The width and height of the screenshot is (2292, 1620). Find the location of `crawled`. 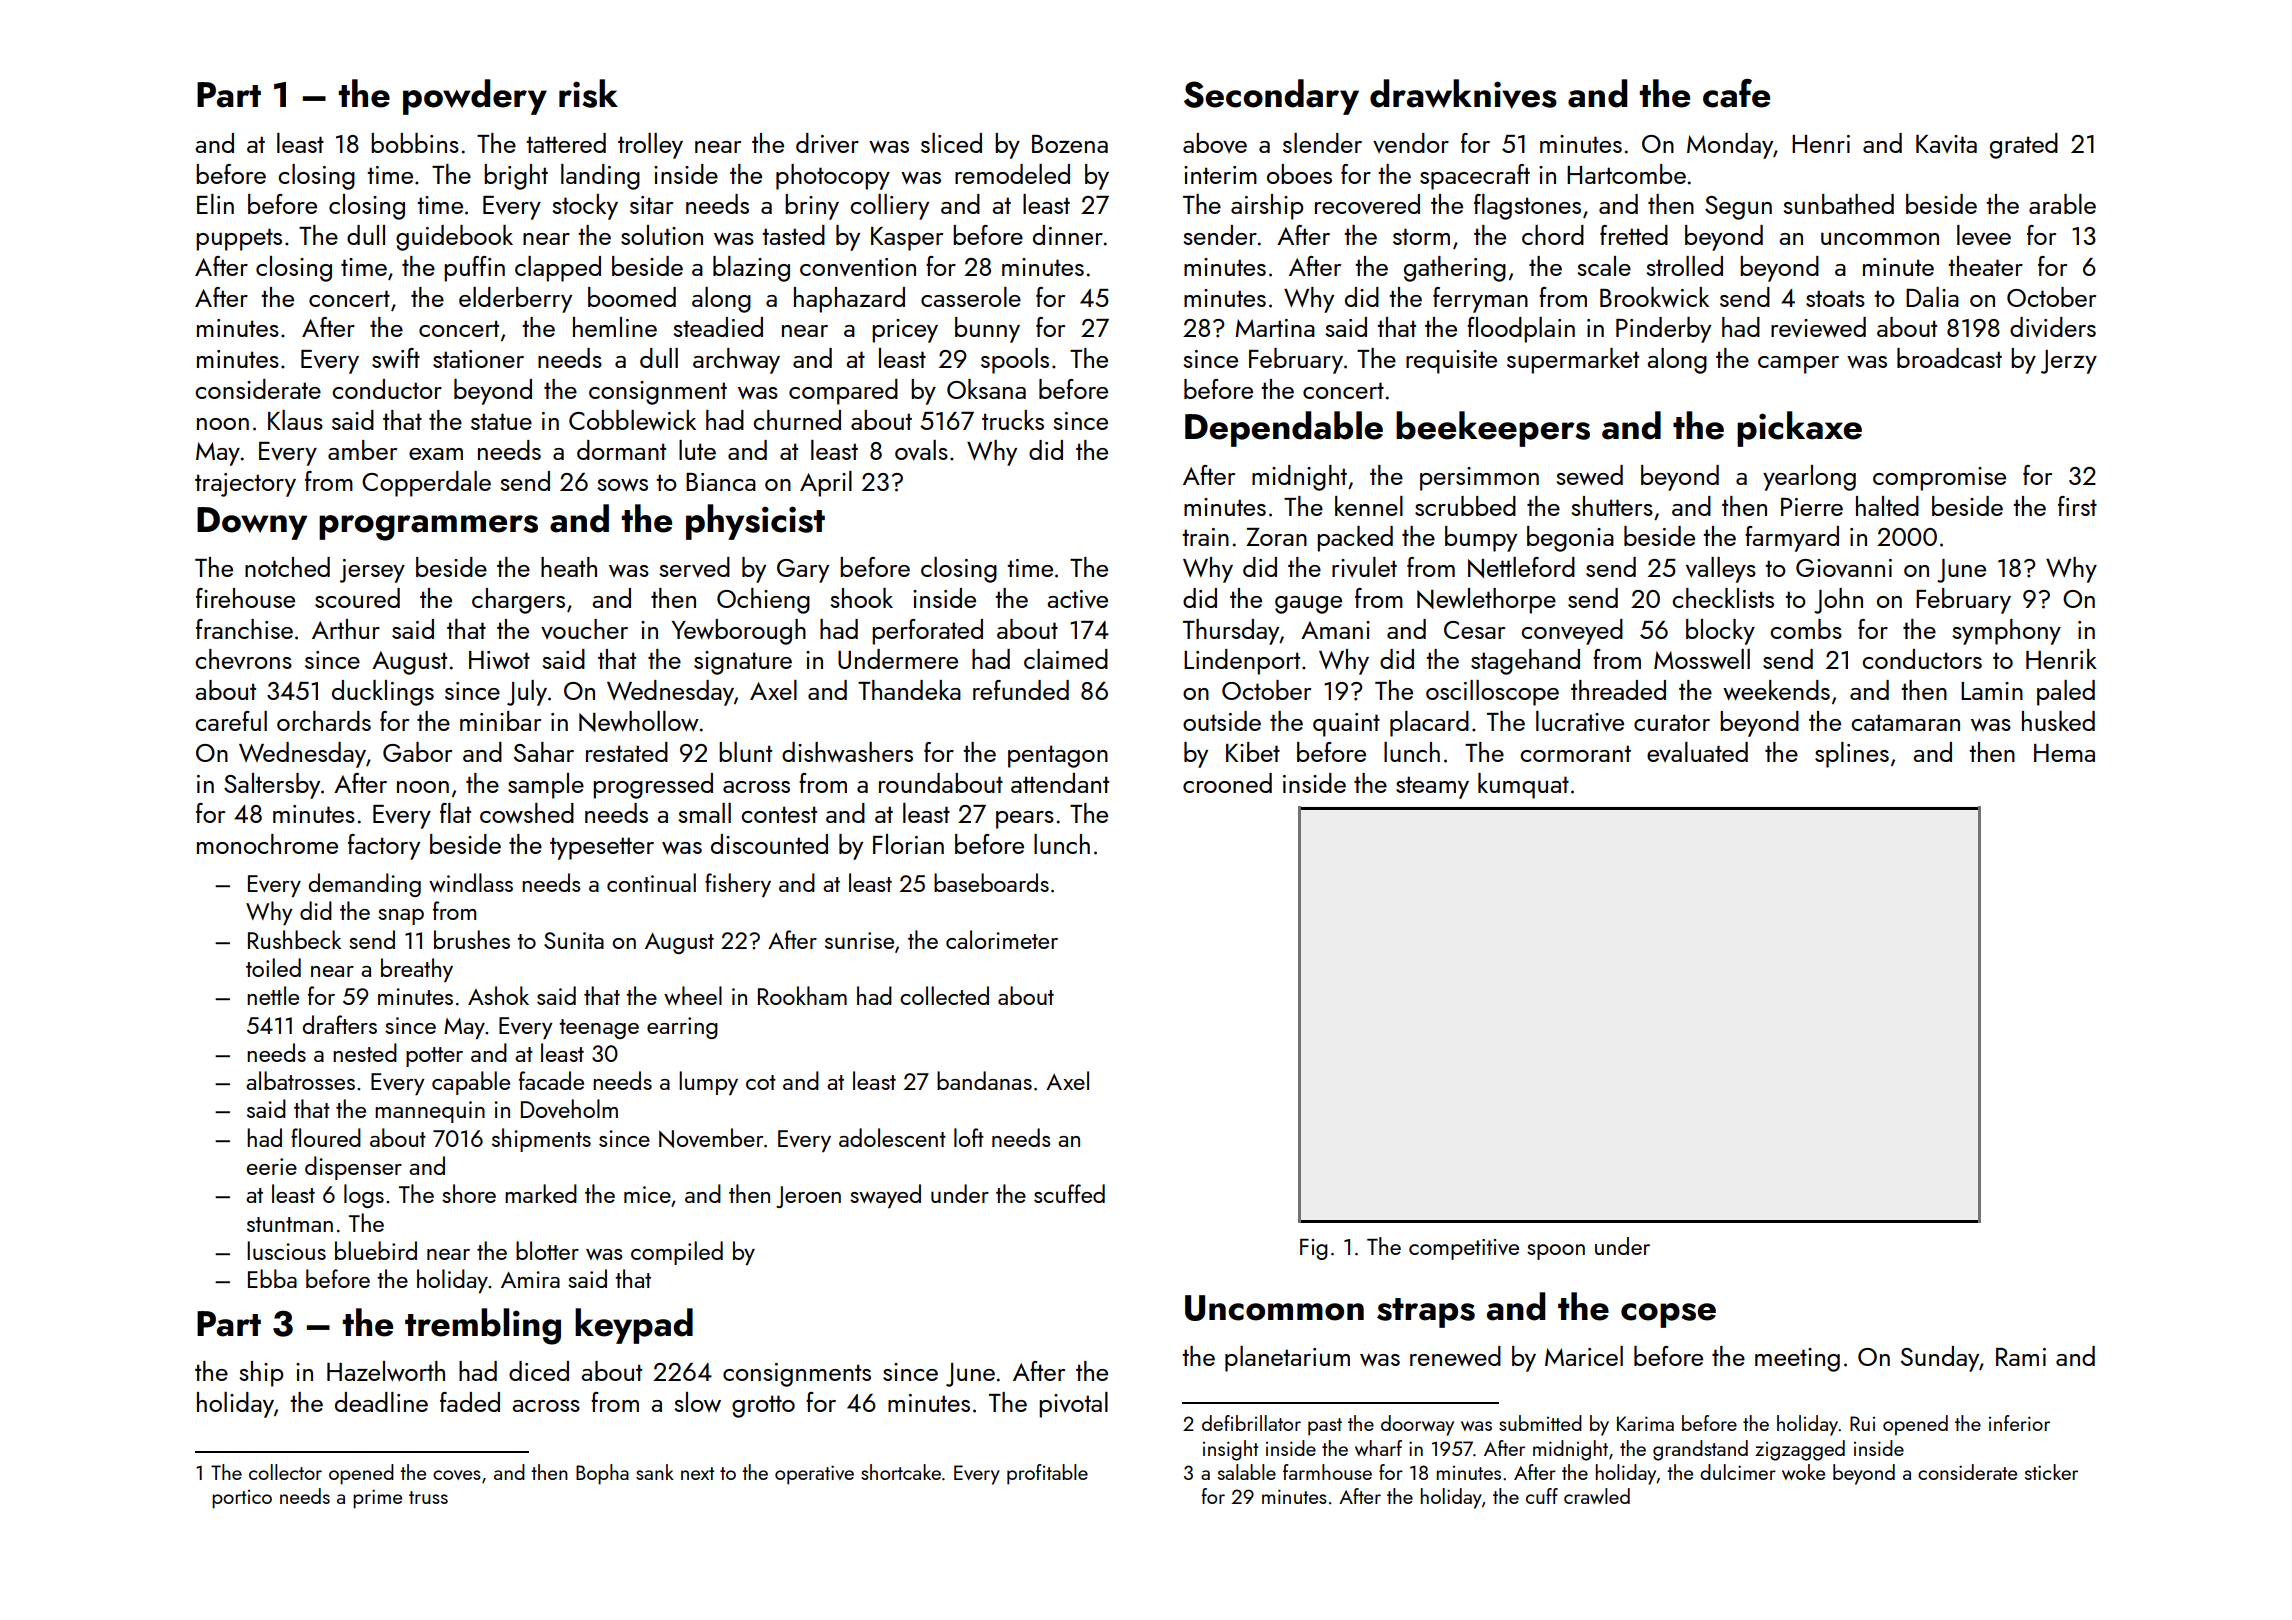

crawled is located at coordinates (1597, 1496).
